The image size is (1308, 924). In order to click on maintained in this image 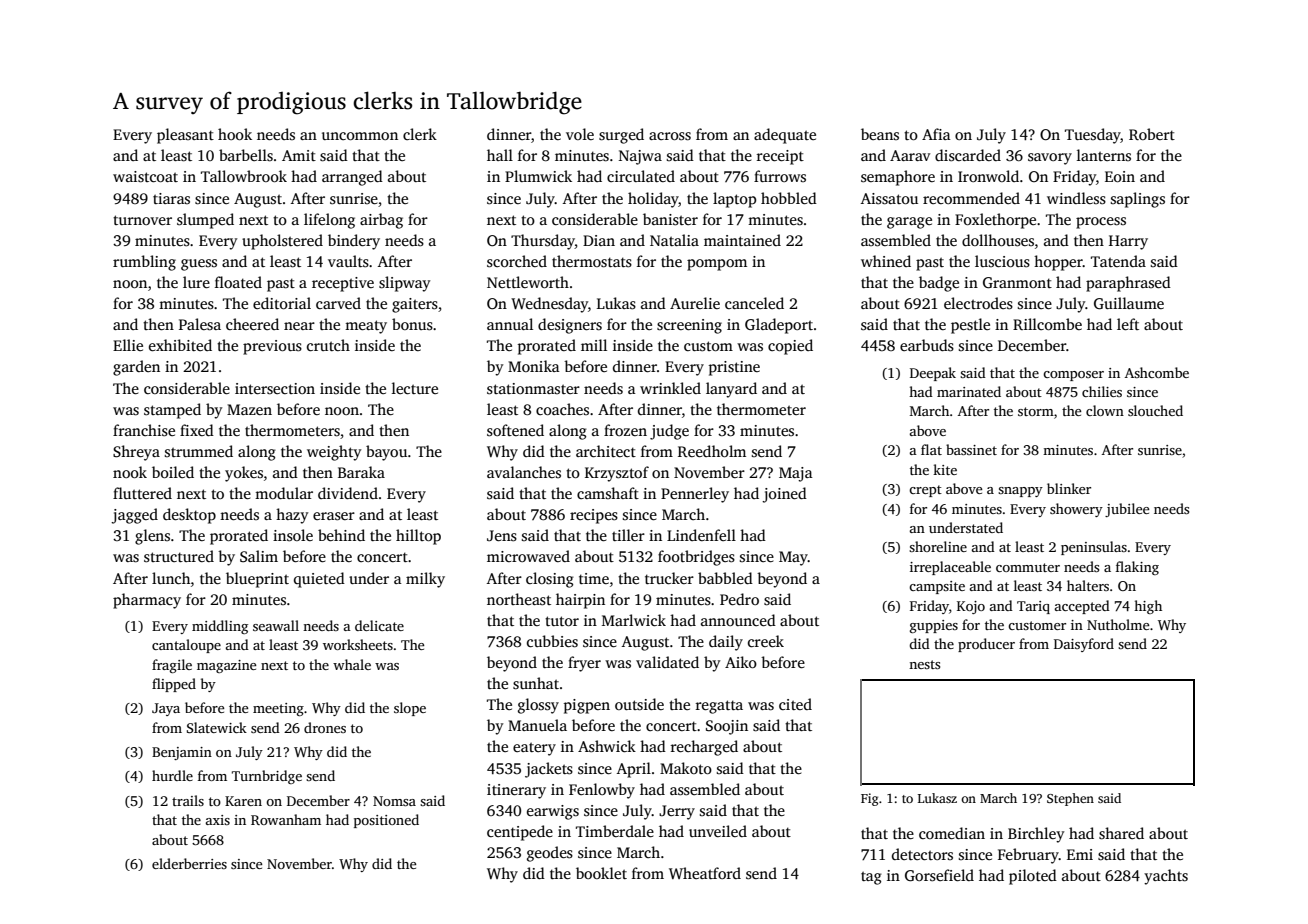, I will do `click(742, 240)`.
